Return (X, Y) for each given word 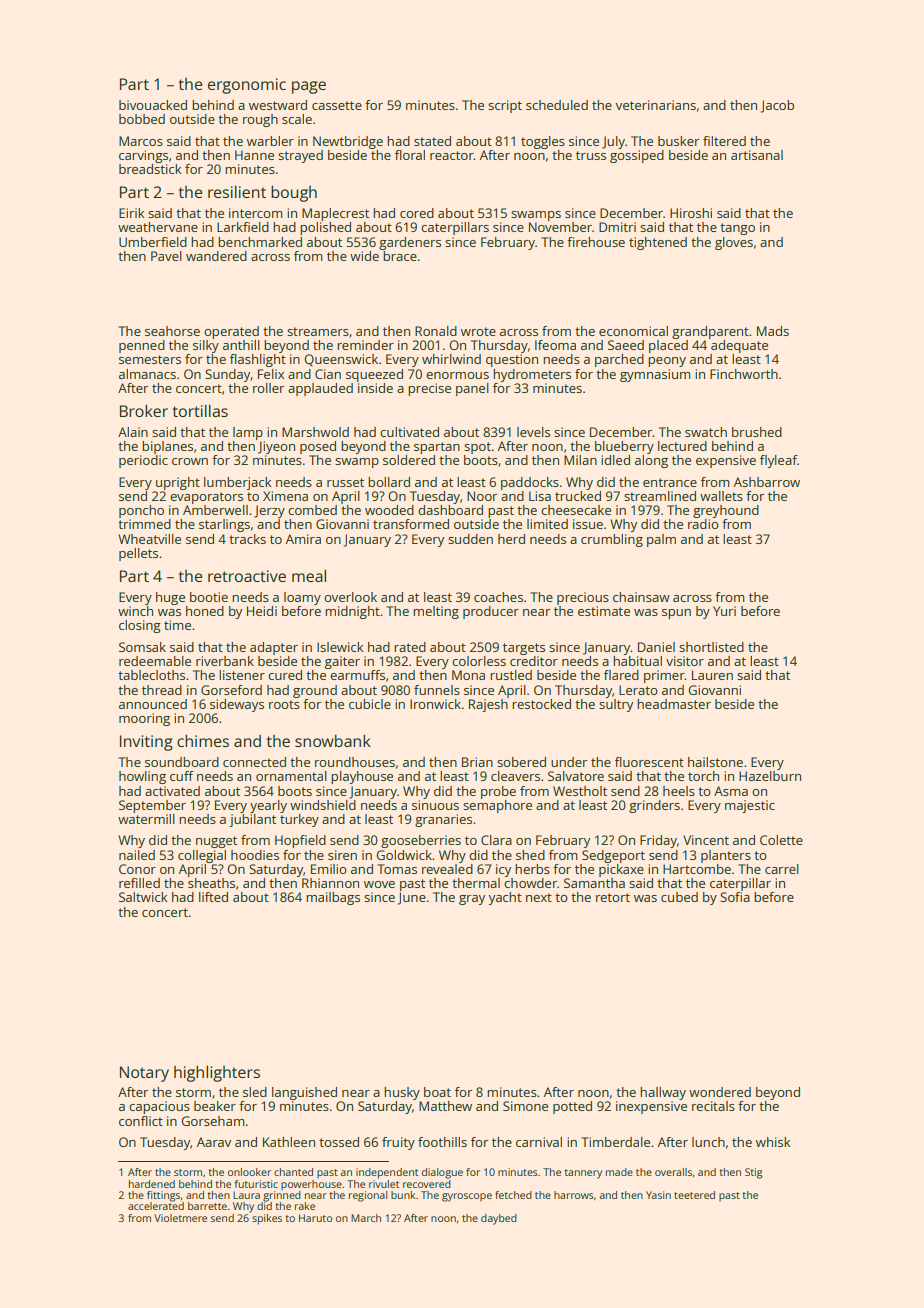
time (177, 625)
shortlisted (711, 647)
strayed (300, 156)
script (505, 106)
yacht (505, 898)
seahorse (172, 331)
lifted (213, 897)
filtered (724, 141)
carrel (782, 869)
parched (619, 360)
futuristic (256, 1184)
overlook (350, 597)
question (512, 360)
